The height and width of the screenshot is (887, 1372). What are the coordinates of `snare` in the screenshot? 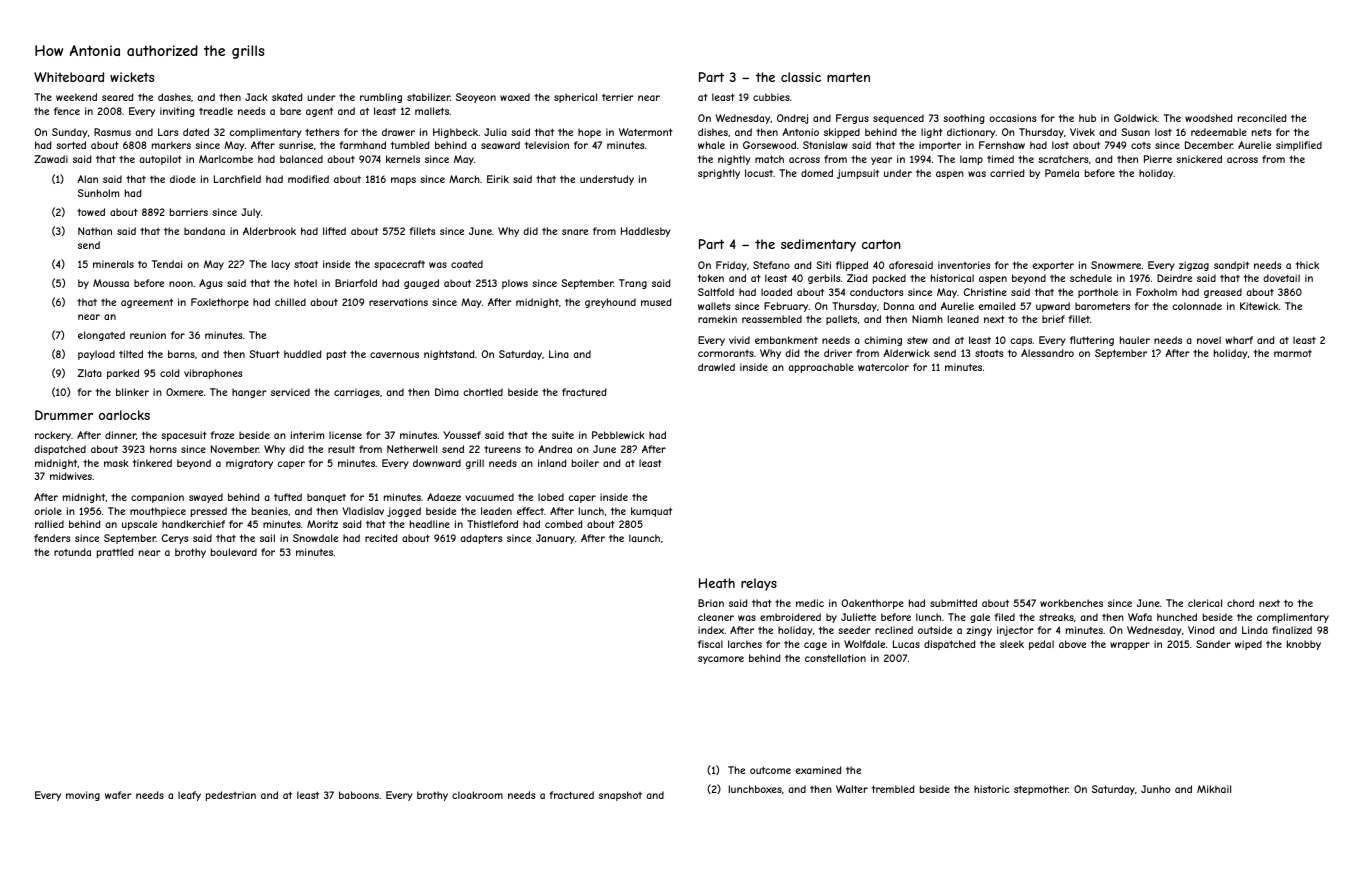 It's located at (575, 232).
